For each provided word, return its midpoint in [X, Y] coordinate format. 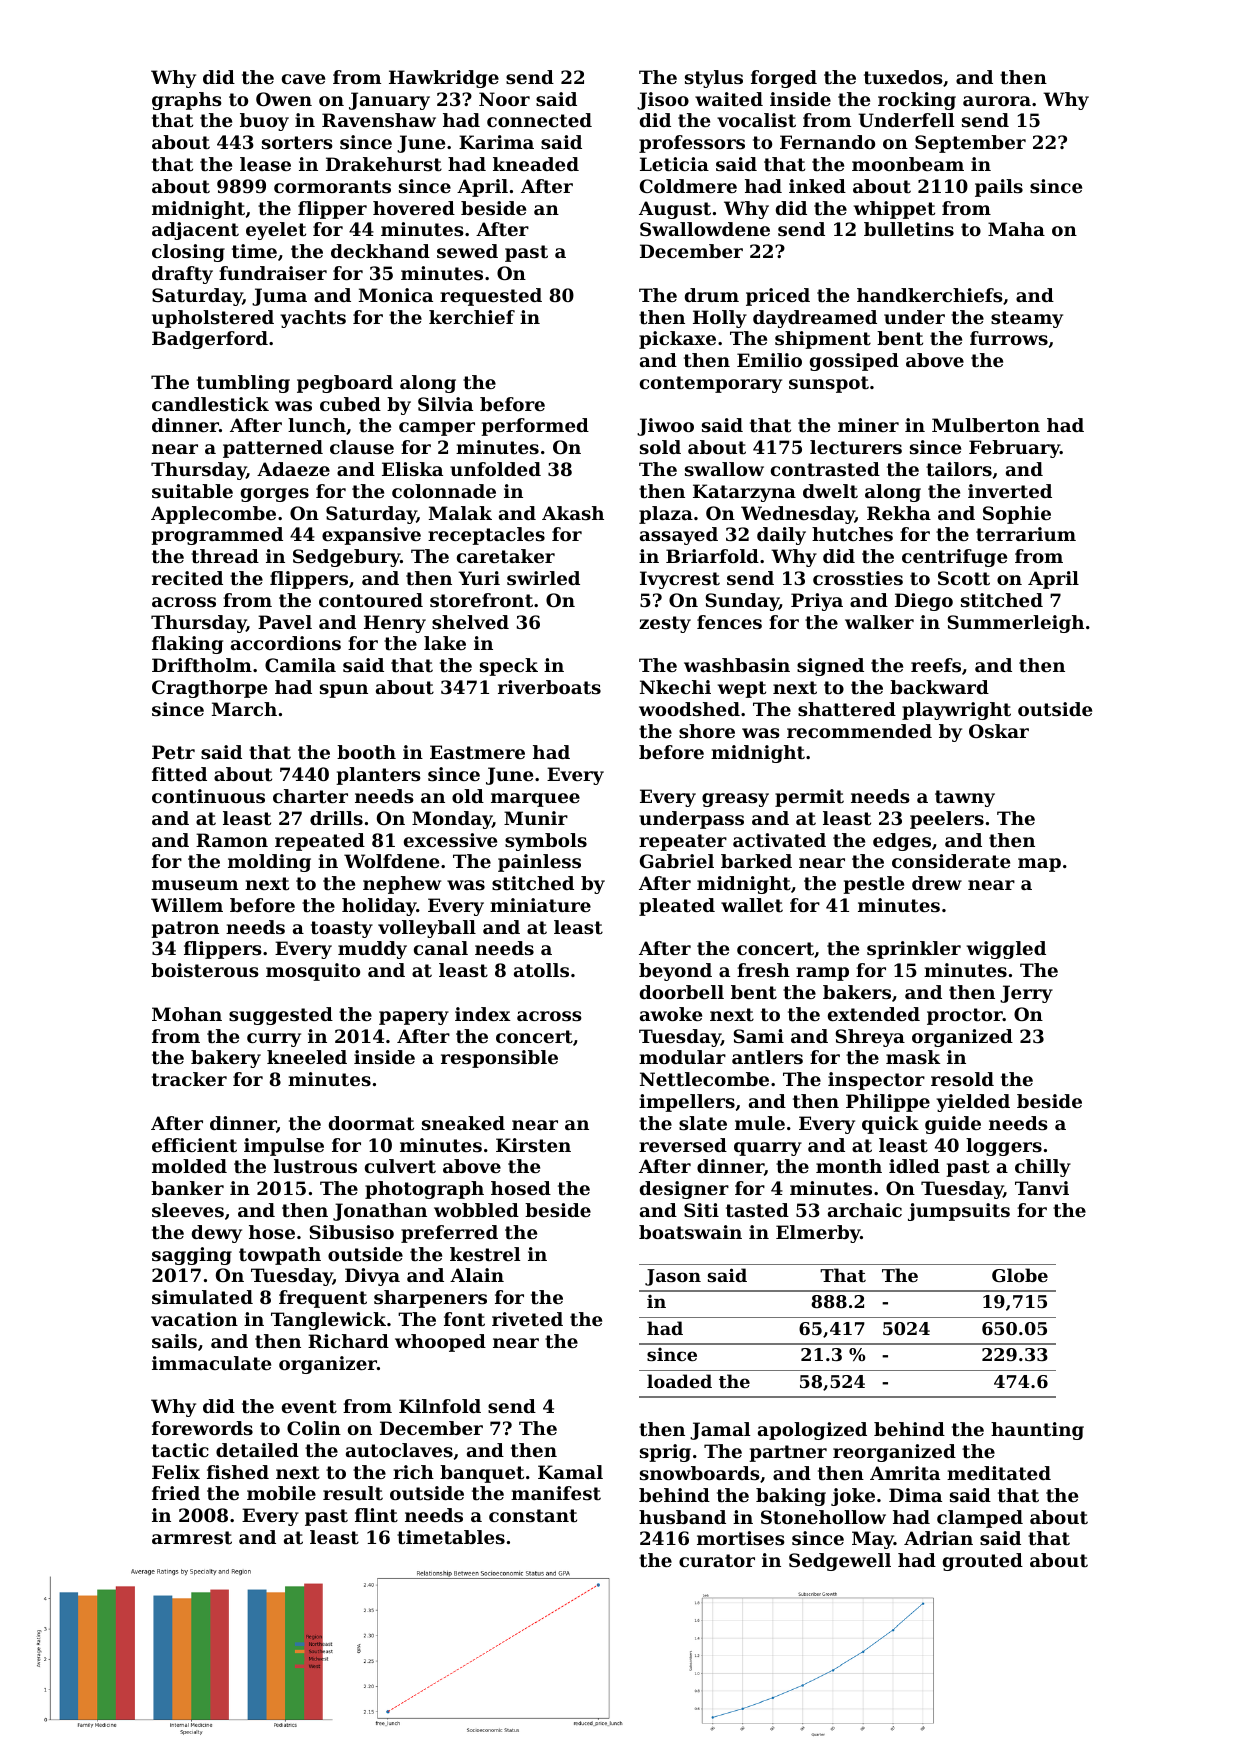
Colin [314, 1428]
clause [362, 447]
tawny [965, 798]
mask [913, 1057]
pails [999, 188]
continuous [208, 796]
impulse [284, 1147]
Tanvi [1042, 1188]
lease [265, 164]
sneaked [463, 1123]
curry [274, 1040]
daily [781, 536]
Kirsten [533, 1145]
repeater [683, 842]
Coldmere [688, 186]
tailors [959, 469]
